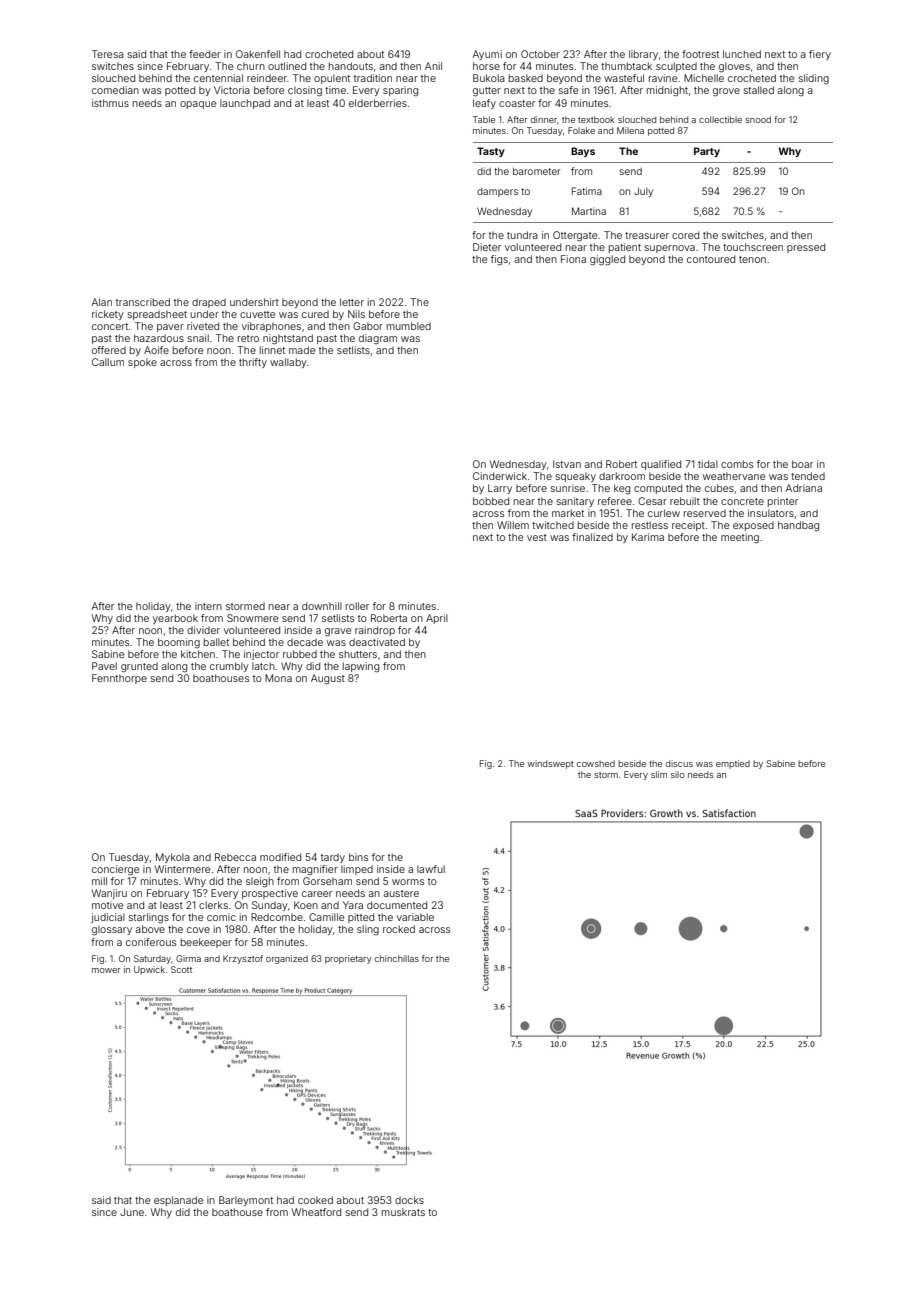  I want to click on fiery, so click(820, 55).
